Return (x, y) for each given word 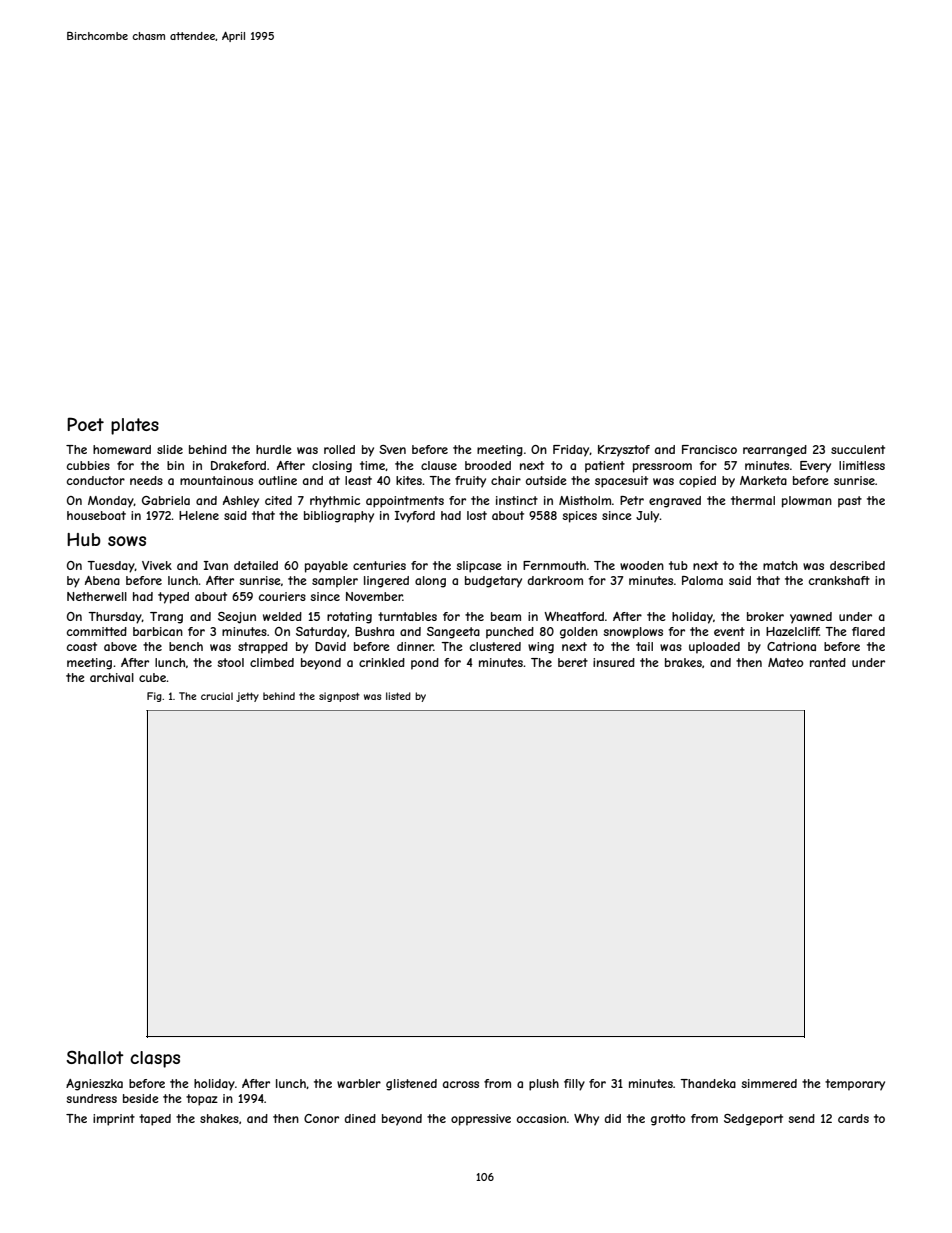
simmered (769, 1083)
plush (544, 1085)
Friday (571, 451)
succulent (858, 449)
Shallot (95, 1057)
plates (135, 426)
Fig (154, 697)
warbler (359, 1083)
